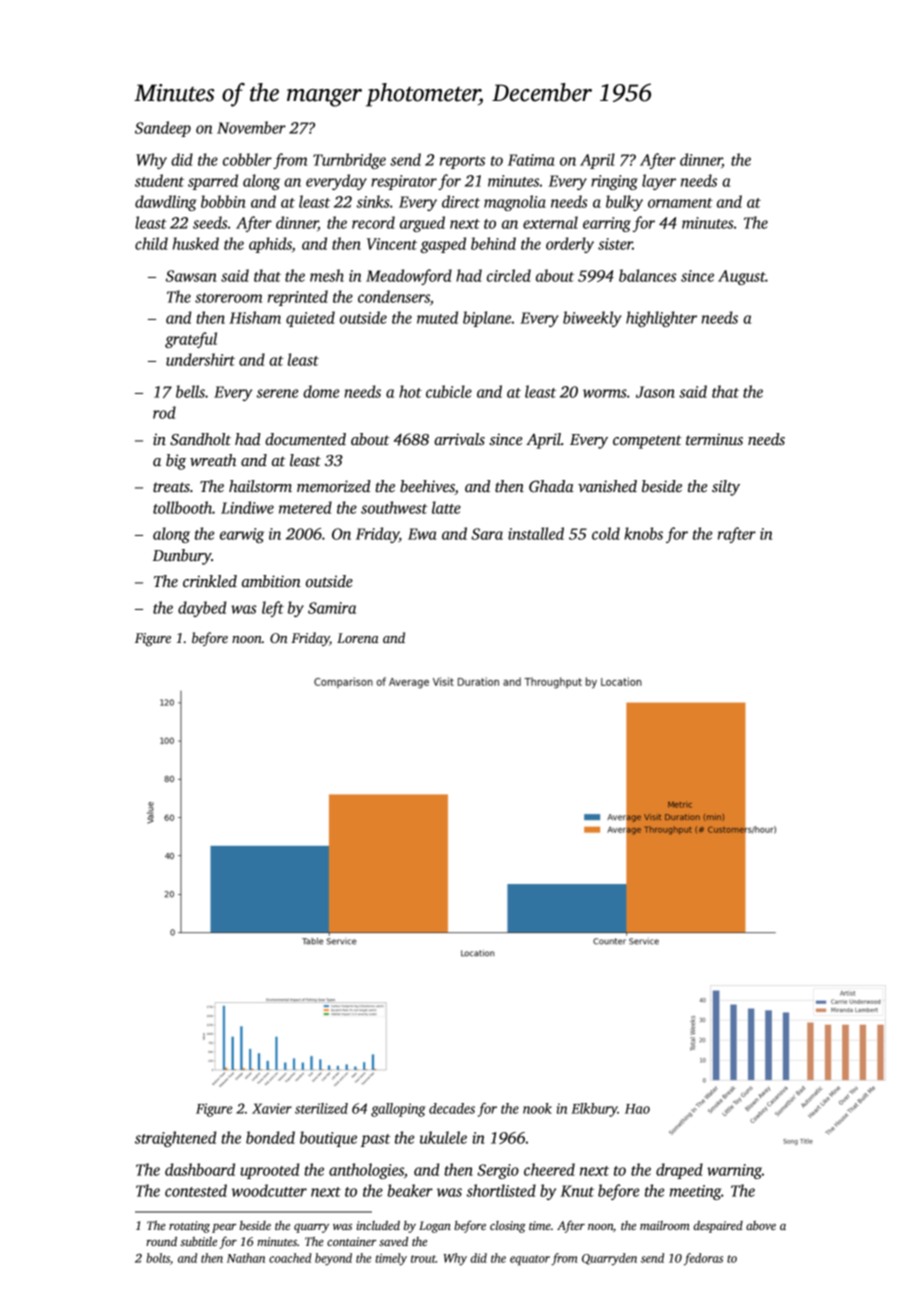 This screenshot has height=1314, width=924. What do you see at coordinates (358, 638) in the screenshot?
I see `Lorena` at bounding box center [358, 638].
